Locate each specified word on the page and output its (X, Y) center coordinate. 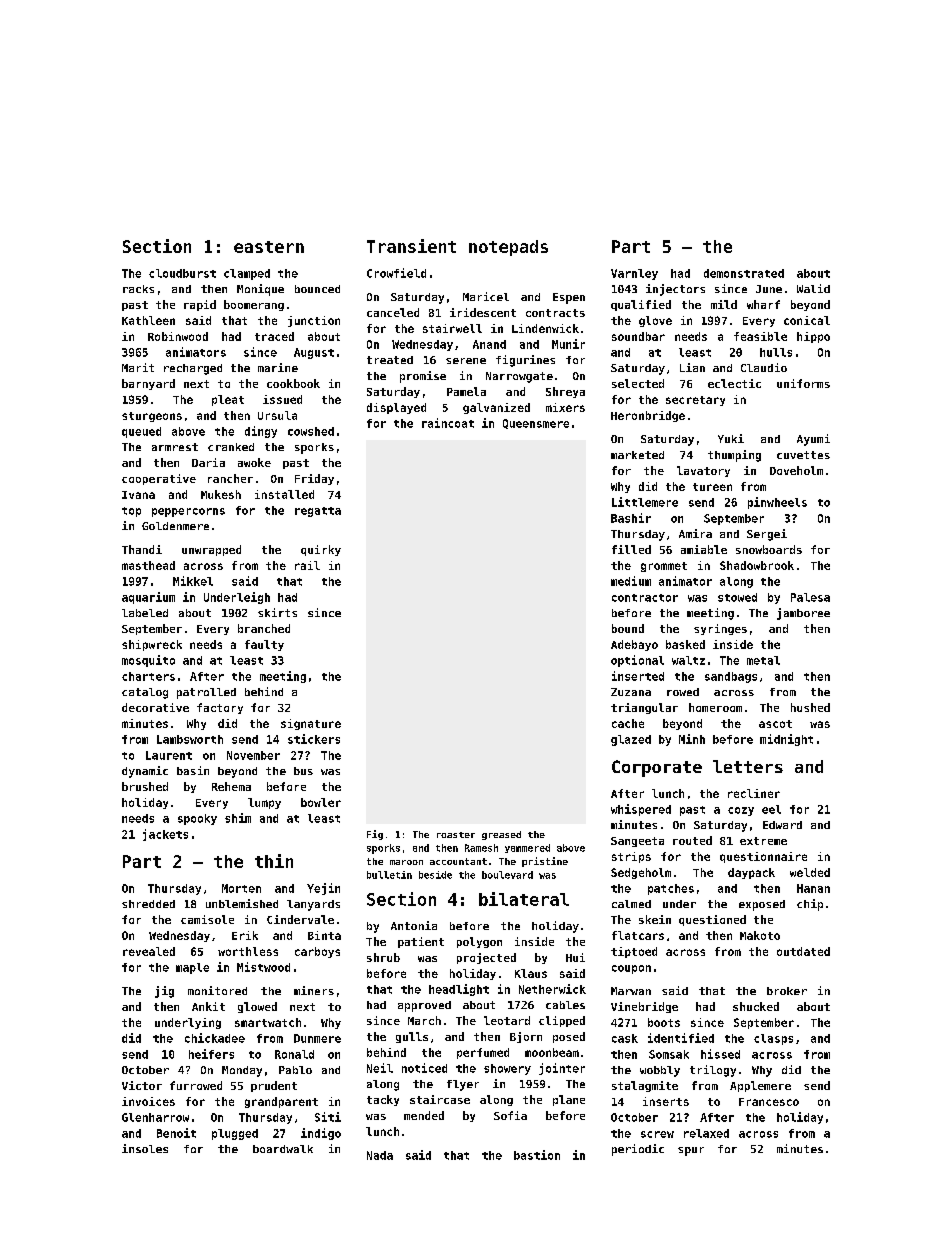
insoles (145, 1148)
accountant (458, 861)
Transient (411, 246)
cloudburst (182, 273)
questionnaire (763, 857)
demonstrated (744, 273)
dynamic (145, 772)
